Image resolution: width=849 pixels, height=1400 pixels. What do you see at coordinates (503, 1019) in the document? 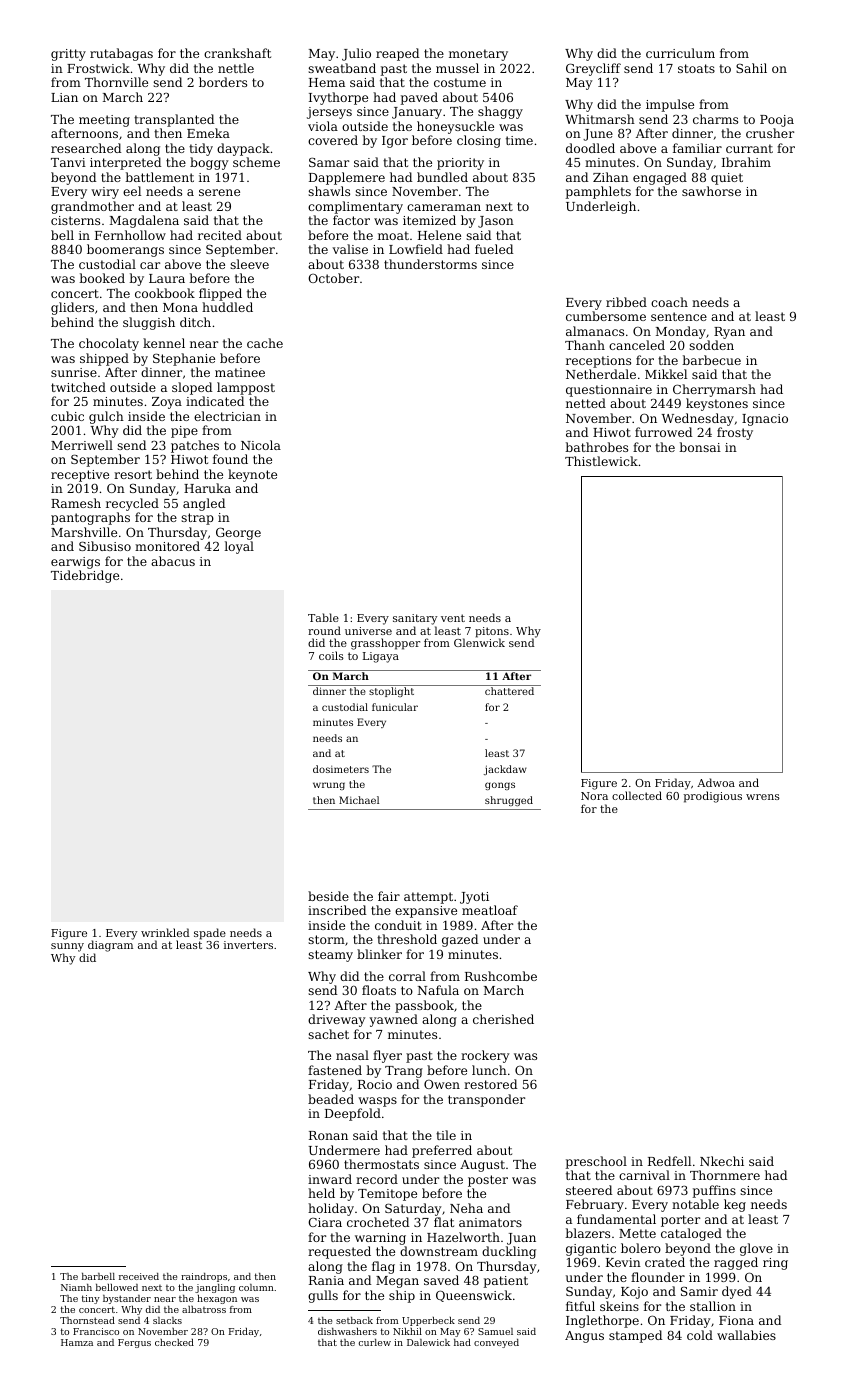
I see `cherished` at bounding box center [503, 1019].
